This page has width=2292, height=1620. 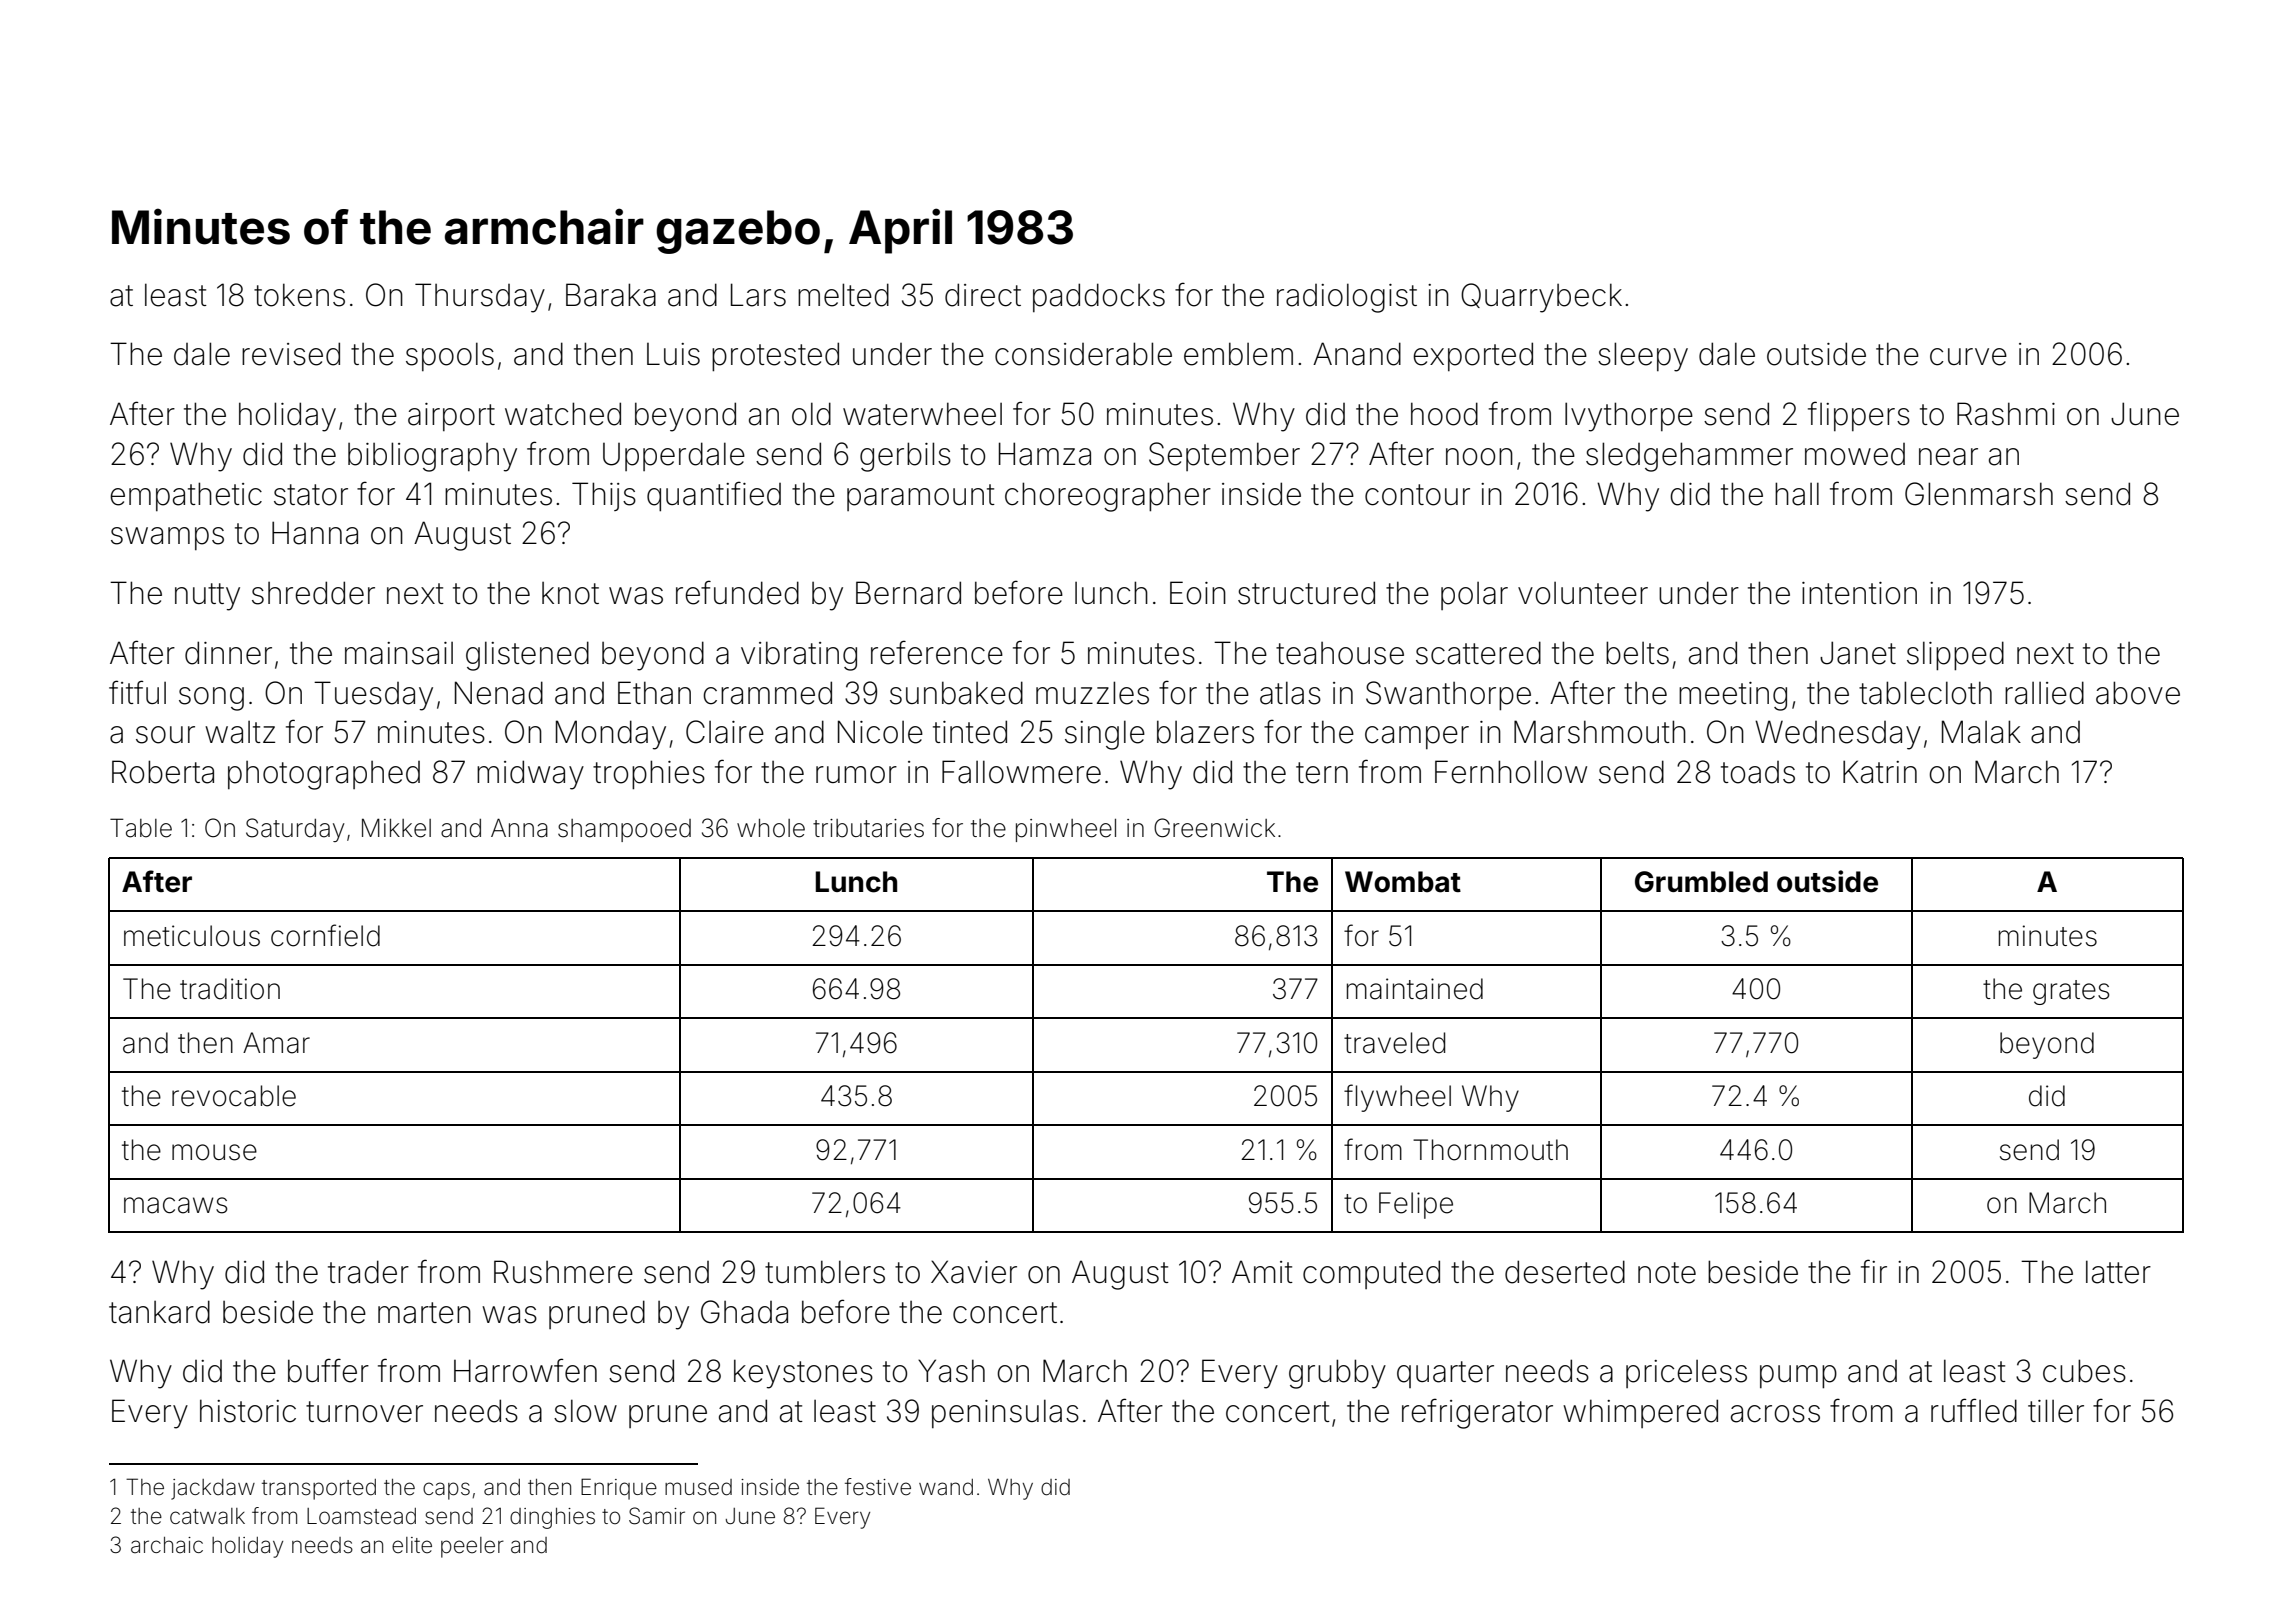 What do you see at coordinates (657, 1516) in the page?
I see `Samir` at bounding box center [657, 1516].
